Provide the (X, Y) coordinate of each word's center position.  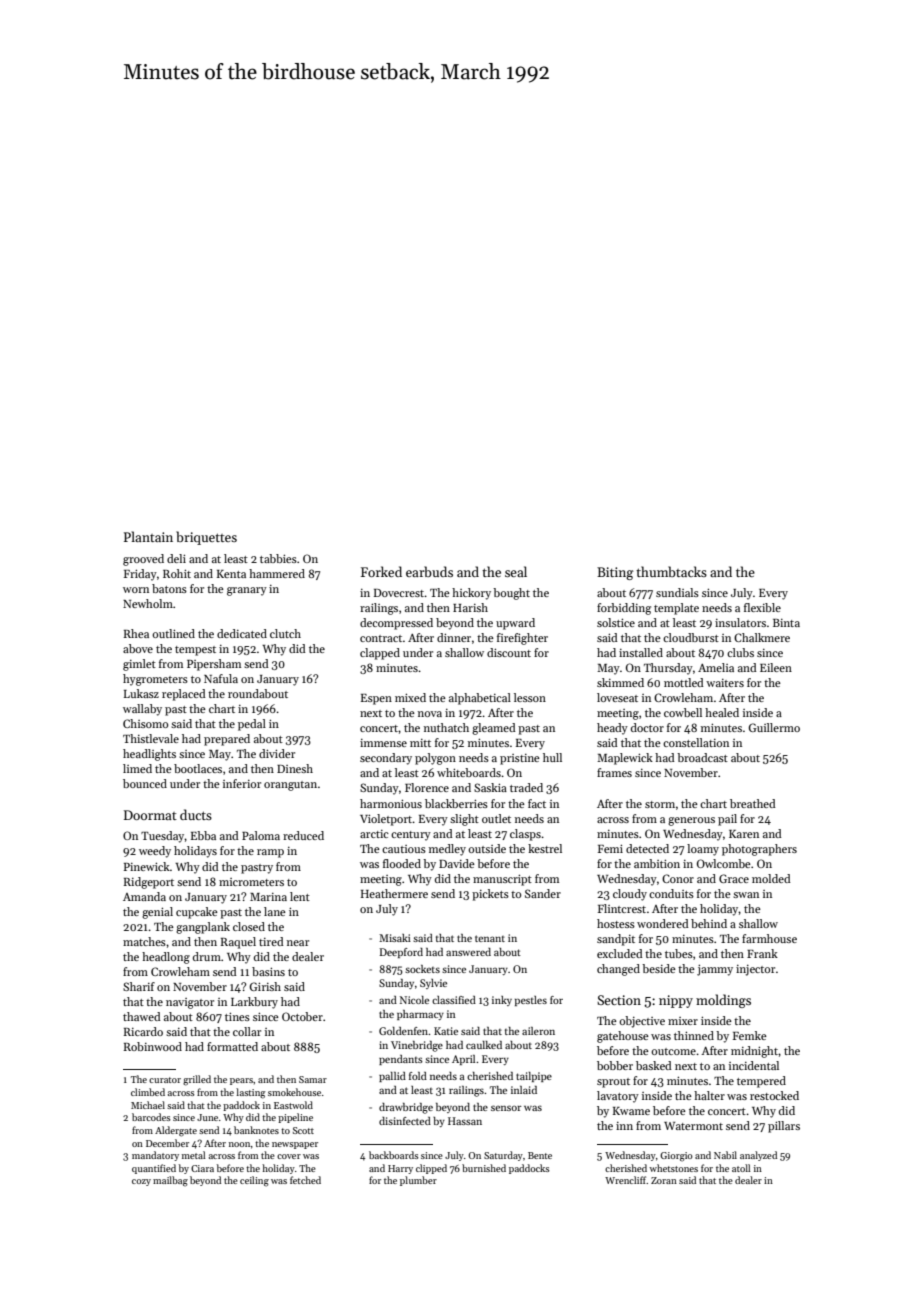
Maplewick (625, 759)
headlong (166, 958)
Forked (381, 571)
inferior (242, 783)
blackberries (456, 803)
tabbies (278, 558)
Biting (615, 573)
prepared (227, 740)
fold (418, 1076)
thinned (694, 1035)
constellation (696, 742)
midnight (754, 1052)
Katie (446, 1031)
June (207, 1117)
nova (430, 714)
